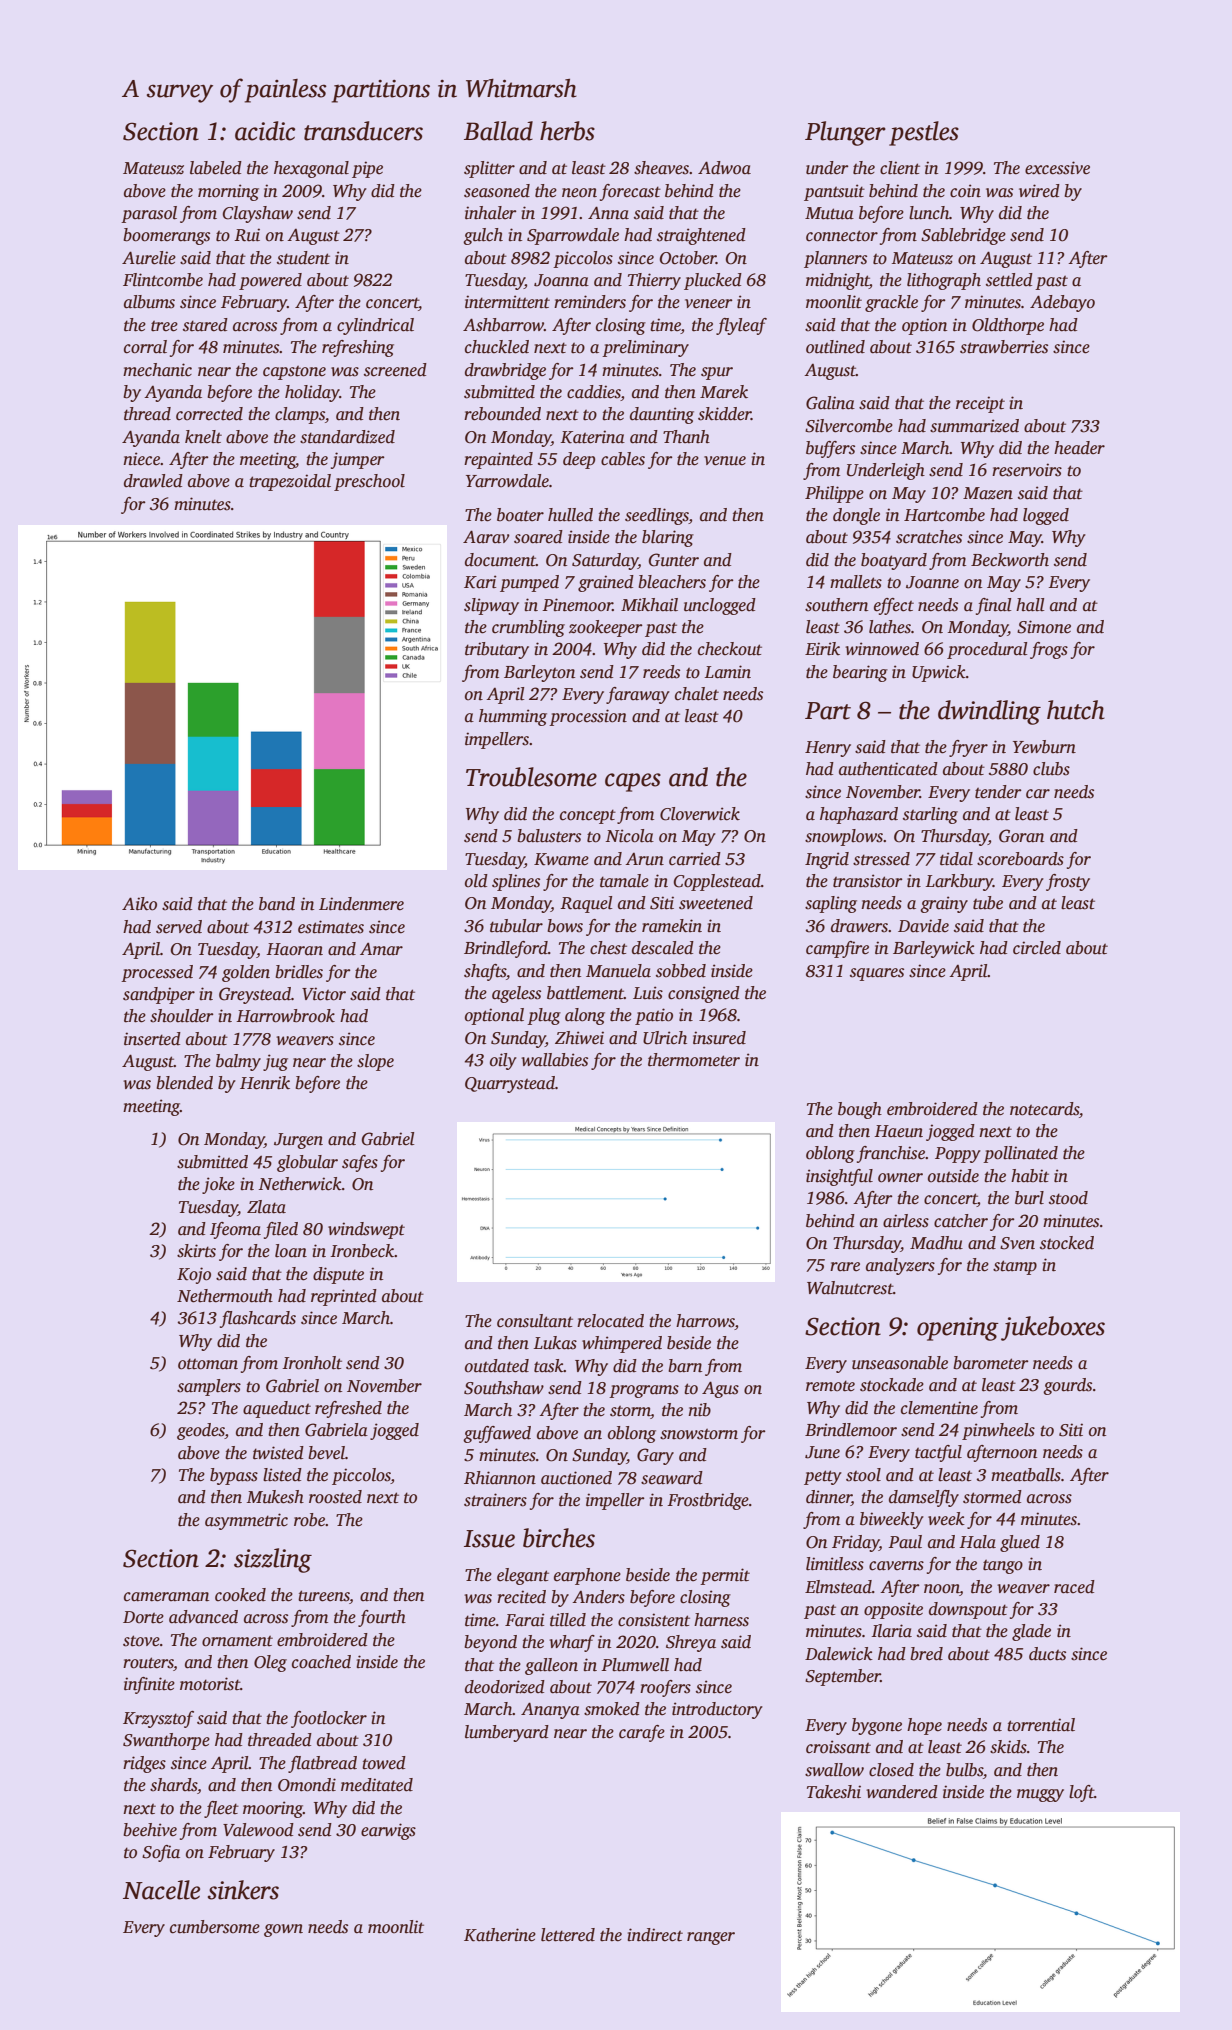 The width and height of the screenshot is (1232, 2030). What do you see at coordinates (338, 1275) in the screenshot?
I see `dispute` at bounding box center [338, 1275].
